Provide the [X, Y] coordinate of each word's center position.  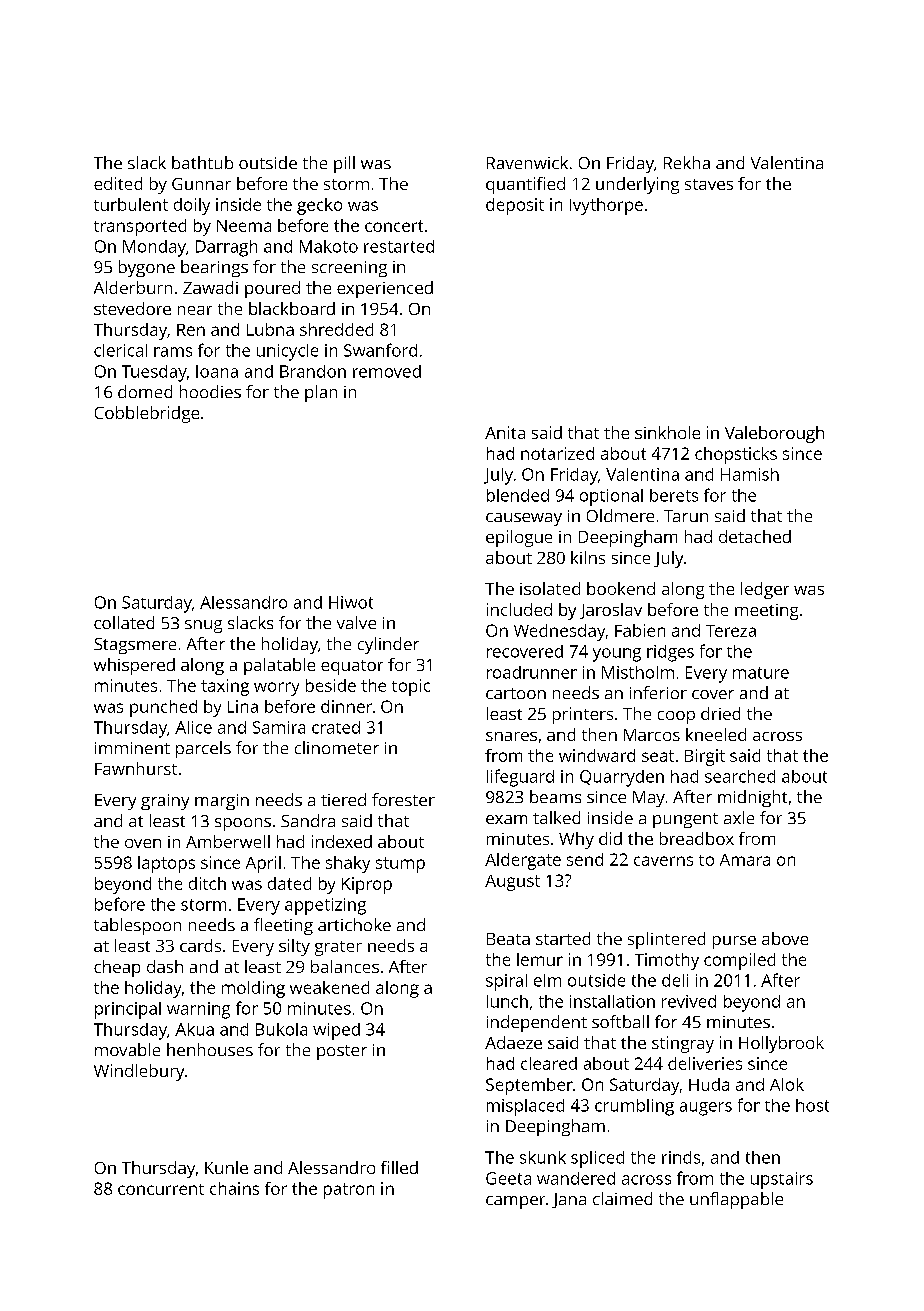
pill [344, 164]
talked [556, 817]
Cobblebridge [147, 414]
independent [537, 1023]
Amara [745, 860]
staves [709, 184]
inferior [658, 692]
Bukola [281, 1029]
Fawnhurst [136, 768]
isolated [550, 588]
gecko [319, 206]
